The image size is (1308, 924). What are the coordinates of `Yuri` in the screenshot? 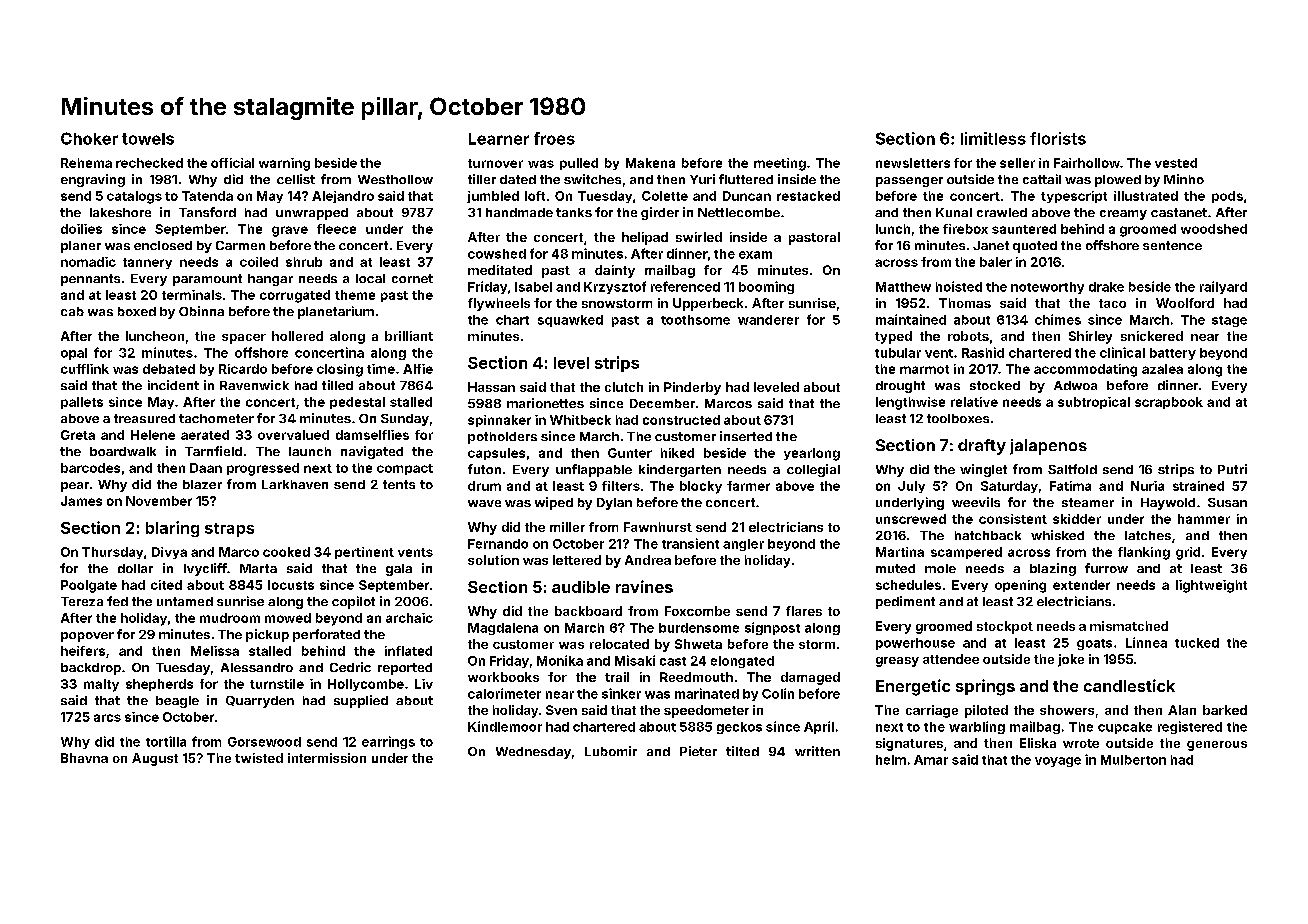 It's located at (702, 179).
